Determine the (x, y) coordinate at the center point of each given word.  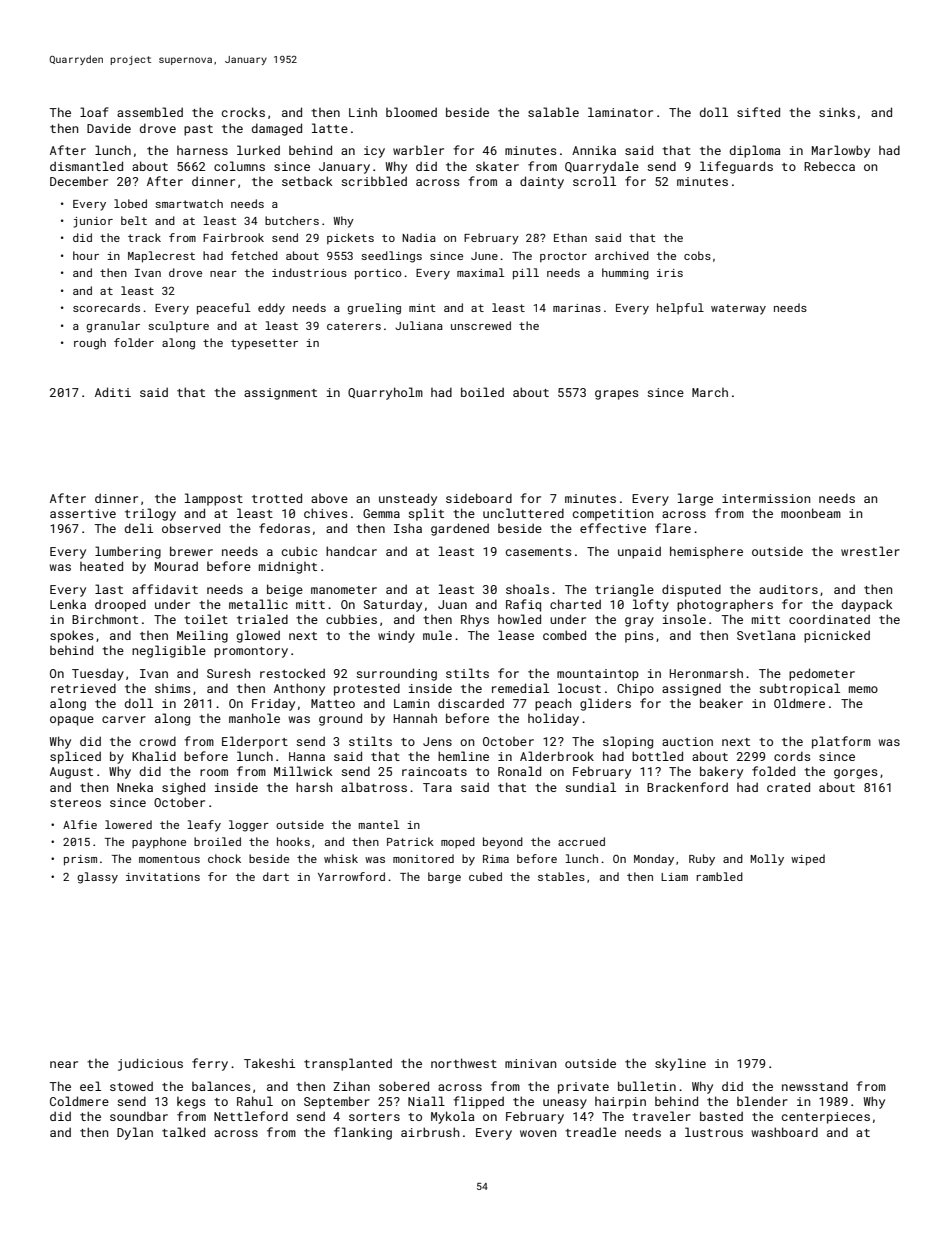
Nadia (419, 237)
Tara (437, 787)
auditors (788, 589)
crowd (158, 741)
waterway (738, 309)
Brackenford (687, 787)
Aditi (113, 392)
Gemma (381, 513)
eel (90, 1086)
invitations (163, 877)
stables (561, 876)
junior (93, 222)
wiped (808, 860)
